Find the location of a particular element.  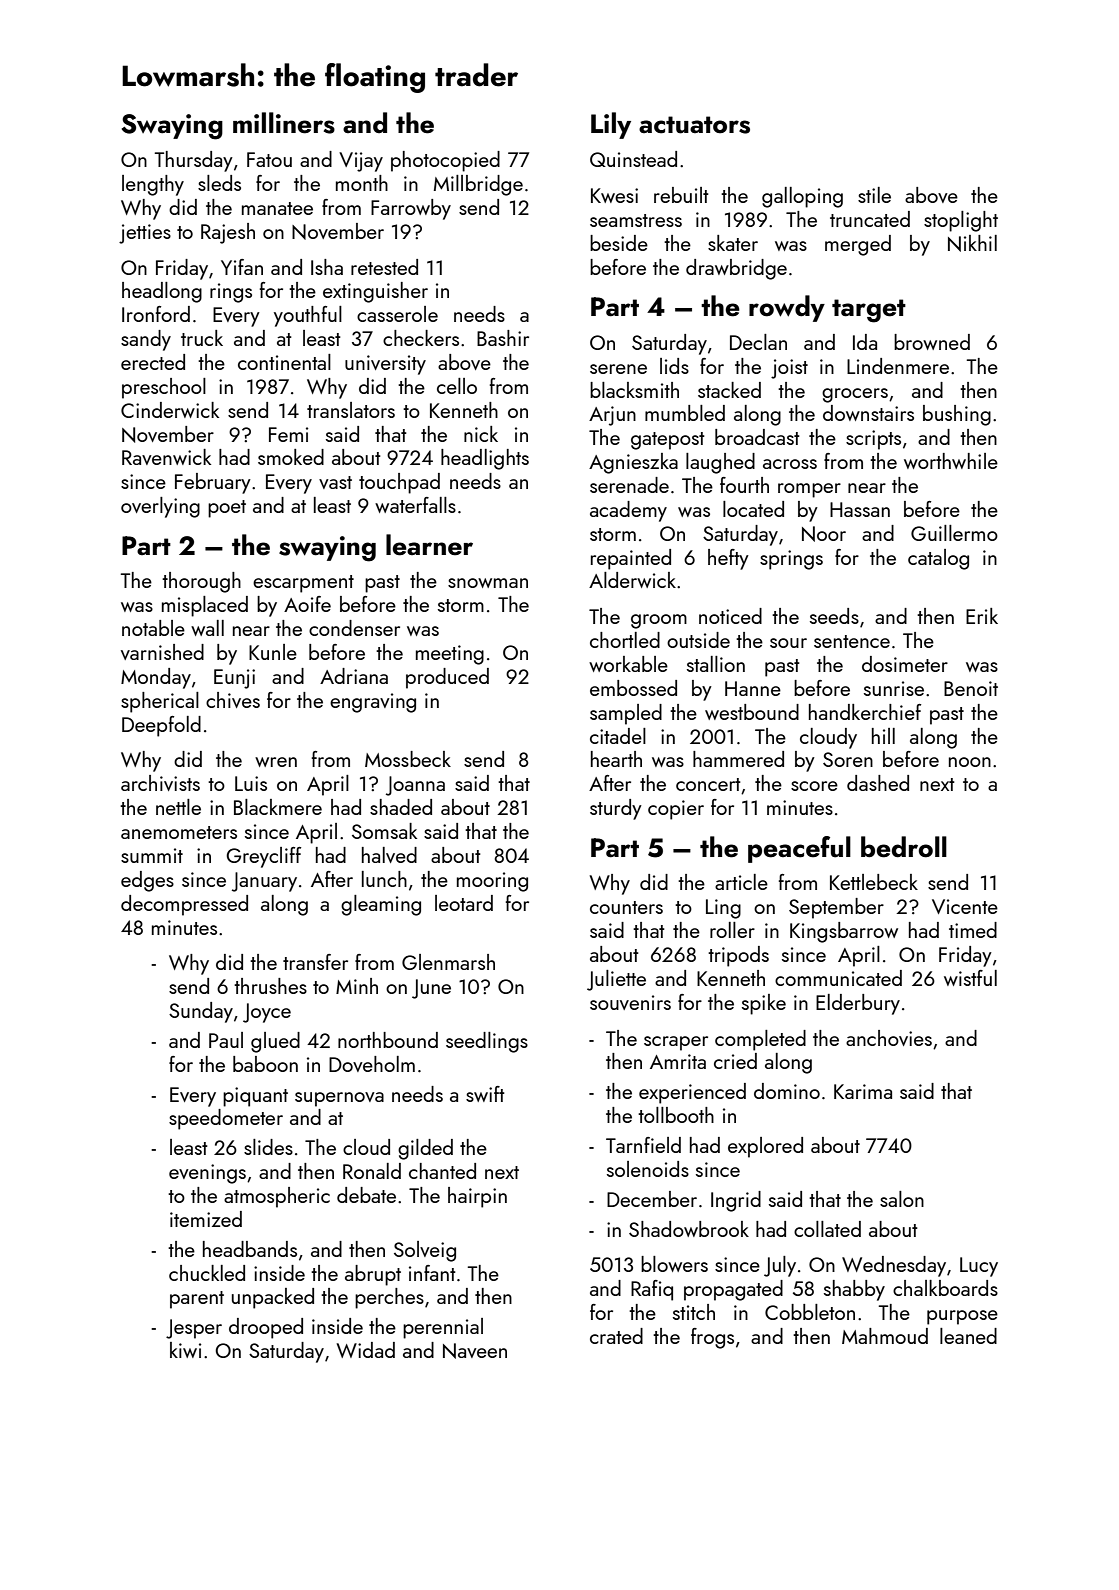

beside is located at coordinates (619, 243).
